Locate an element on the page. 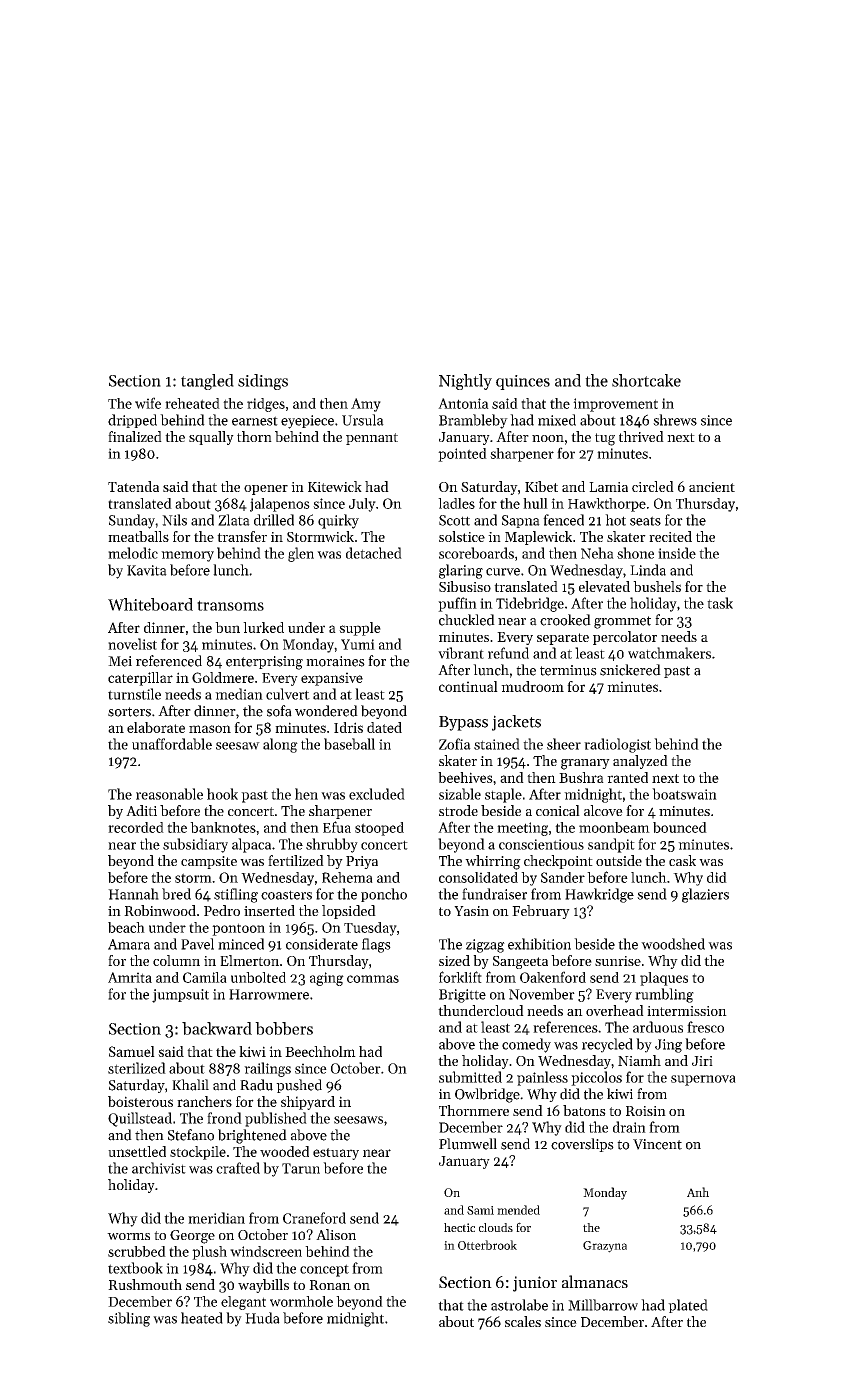  strode is located at coordinates (458, 810).
